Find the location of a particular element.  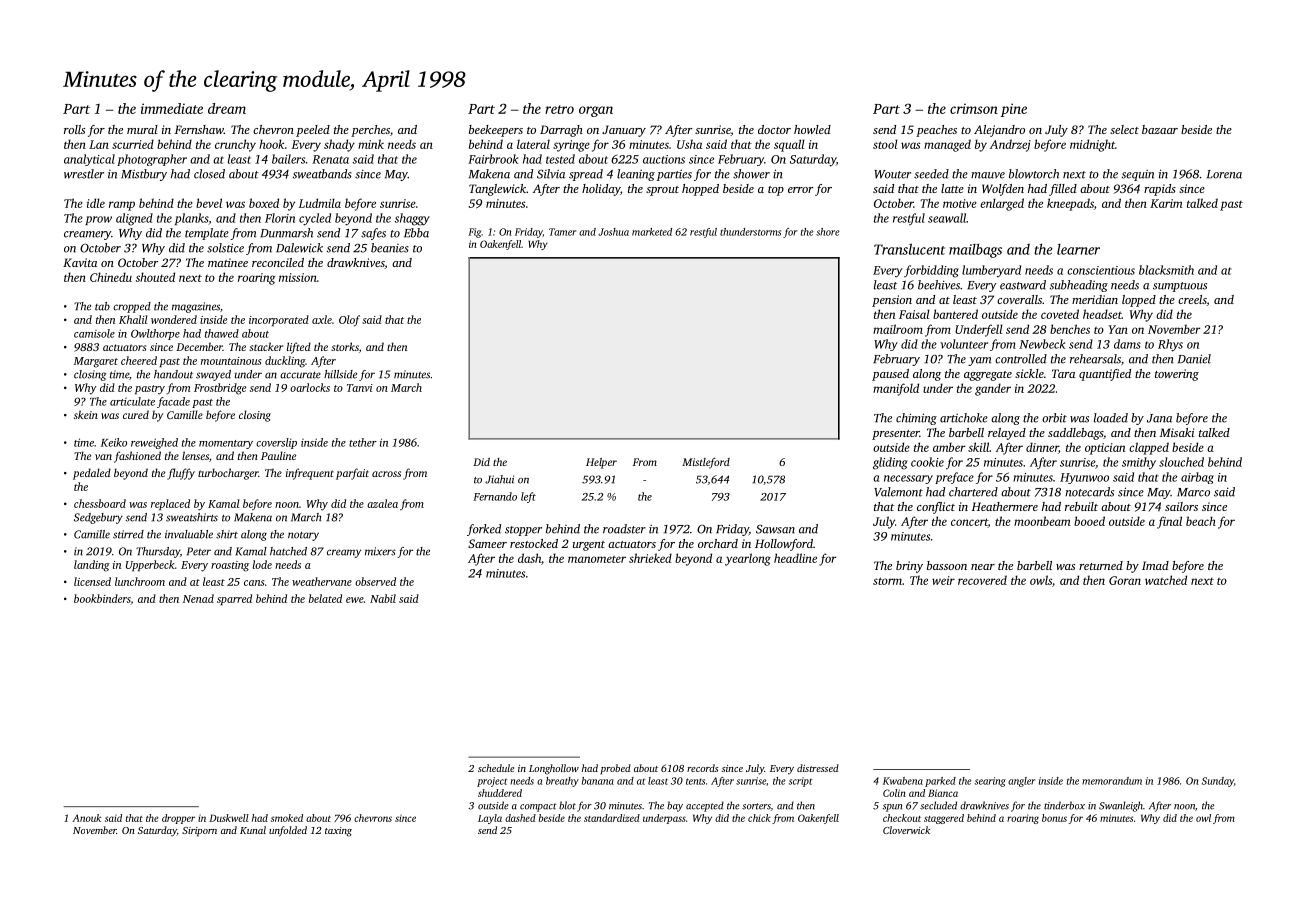

conflict is located at coordinates (936, 508).
